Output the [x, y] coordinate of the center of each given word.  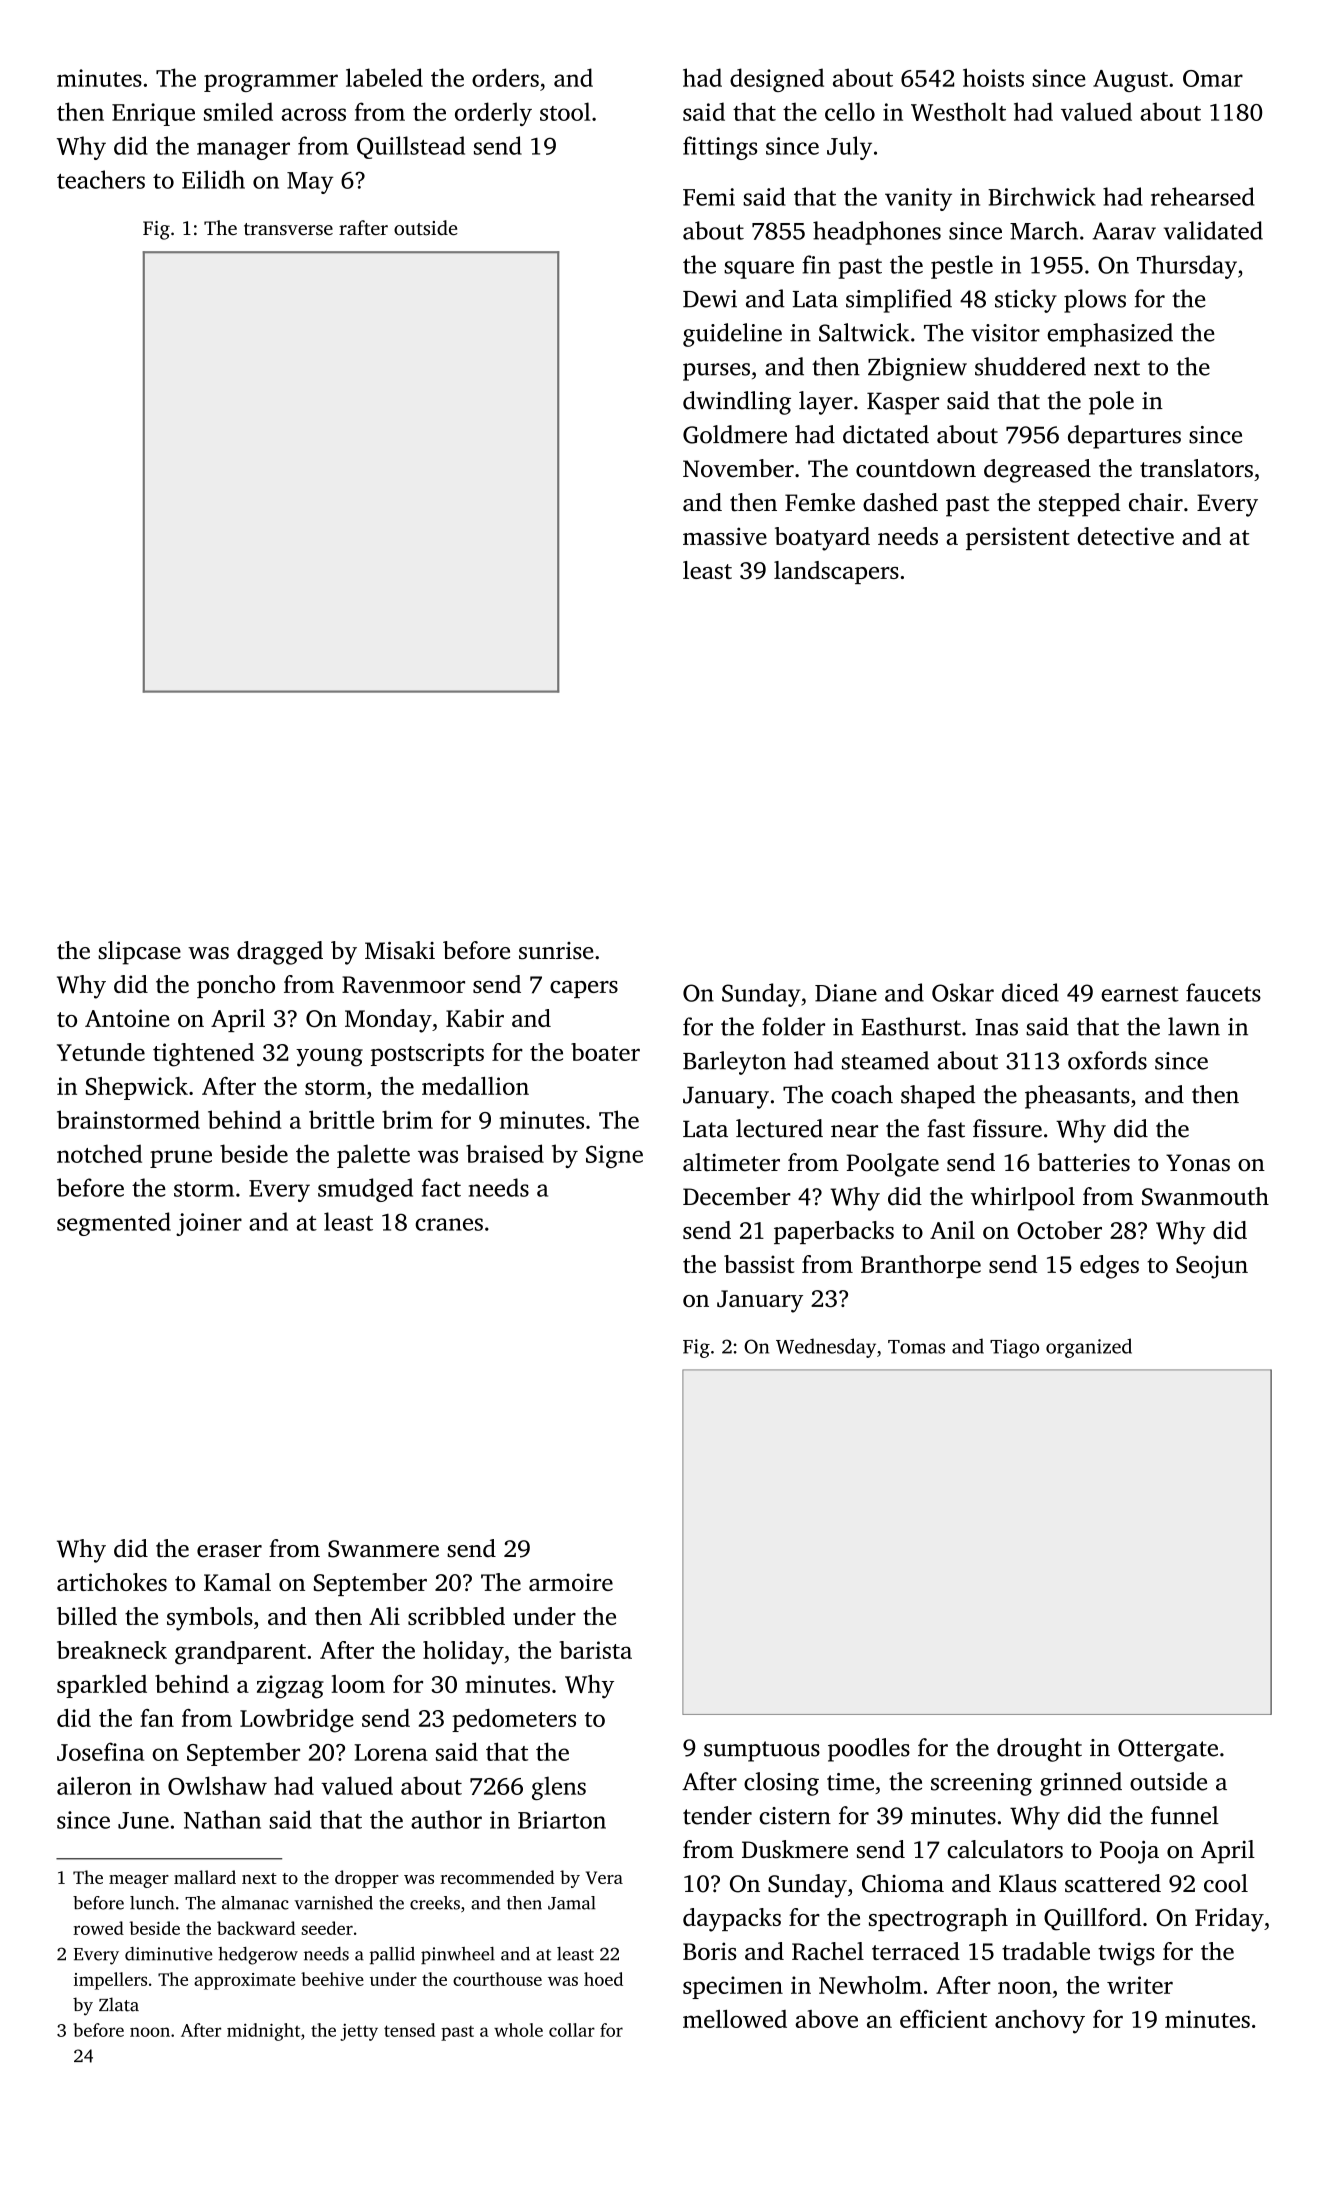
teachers [101, 179]
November [738, 468]
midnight [263, 2032]
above [826, 2019]
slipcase [139, 953]
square [759, 270]
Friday [1229, 1920]
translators [1196, 468]
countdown [916, 468]
